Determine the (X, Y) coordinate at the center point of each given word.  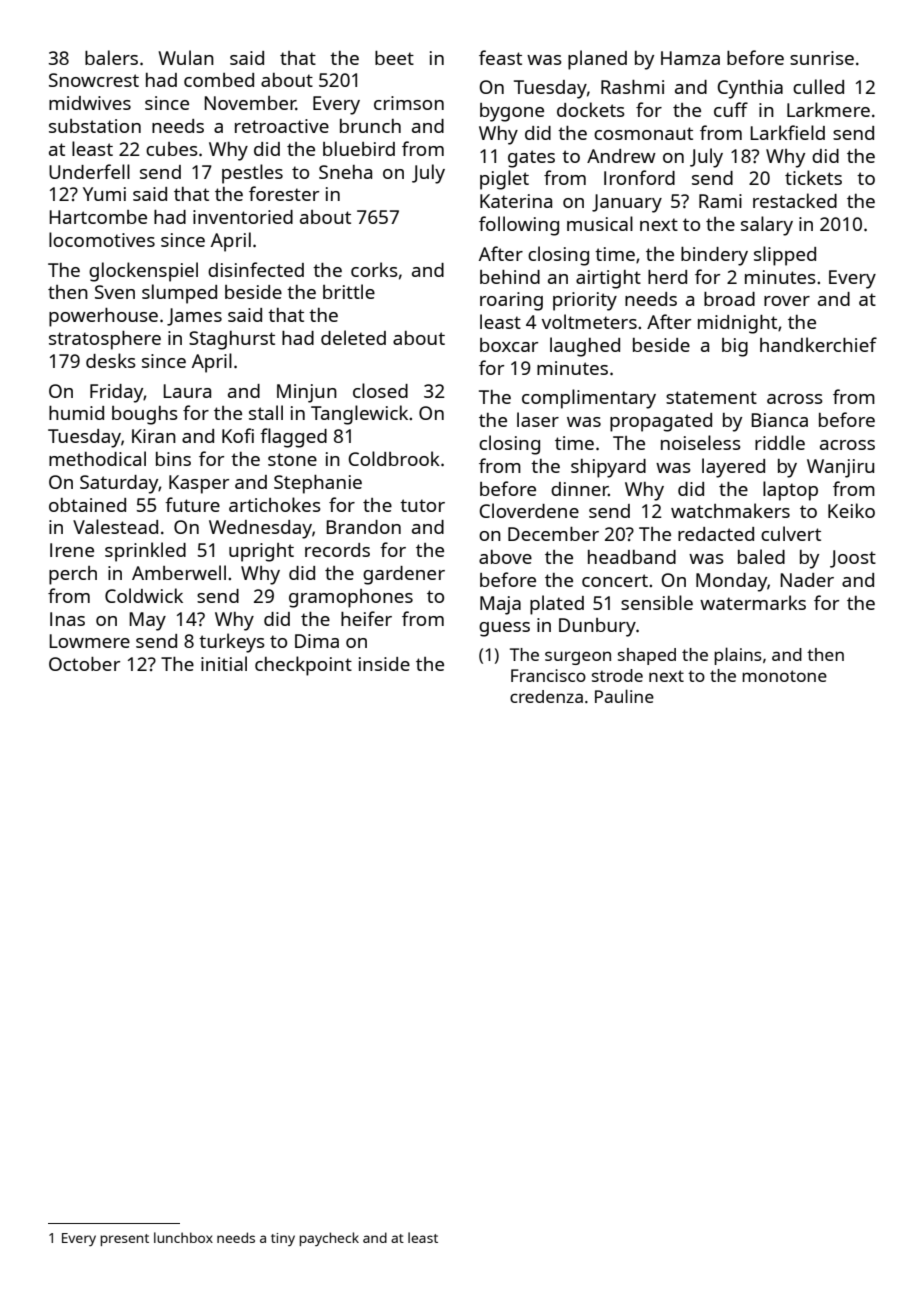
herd (667, 277)
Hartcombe (98, 217)
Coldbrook (394, 458)
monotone (784, 676)
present (124, 1240)
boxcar (509, 345)
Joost (853, 559)
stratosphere (105, 340)
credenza (546, 696)
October (84, 664)
